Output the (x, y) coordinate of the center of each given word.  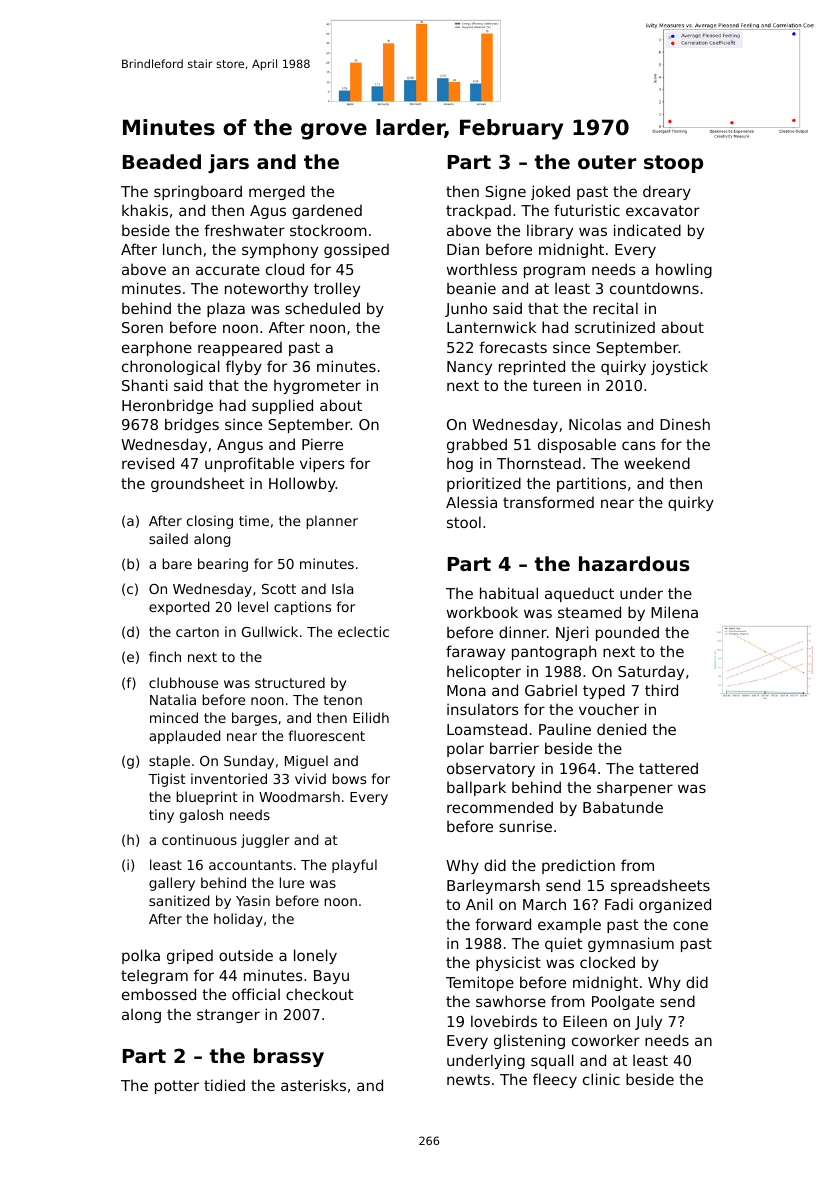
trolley (337, 289)
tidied (224, 1085)
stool (464, 522)
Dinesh (685, 424)
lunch (182, 249)
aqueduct (579, 594)
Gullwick (270, 631)
